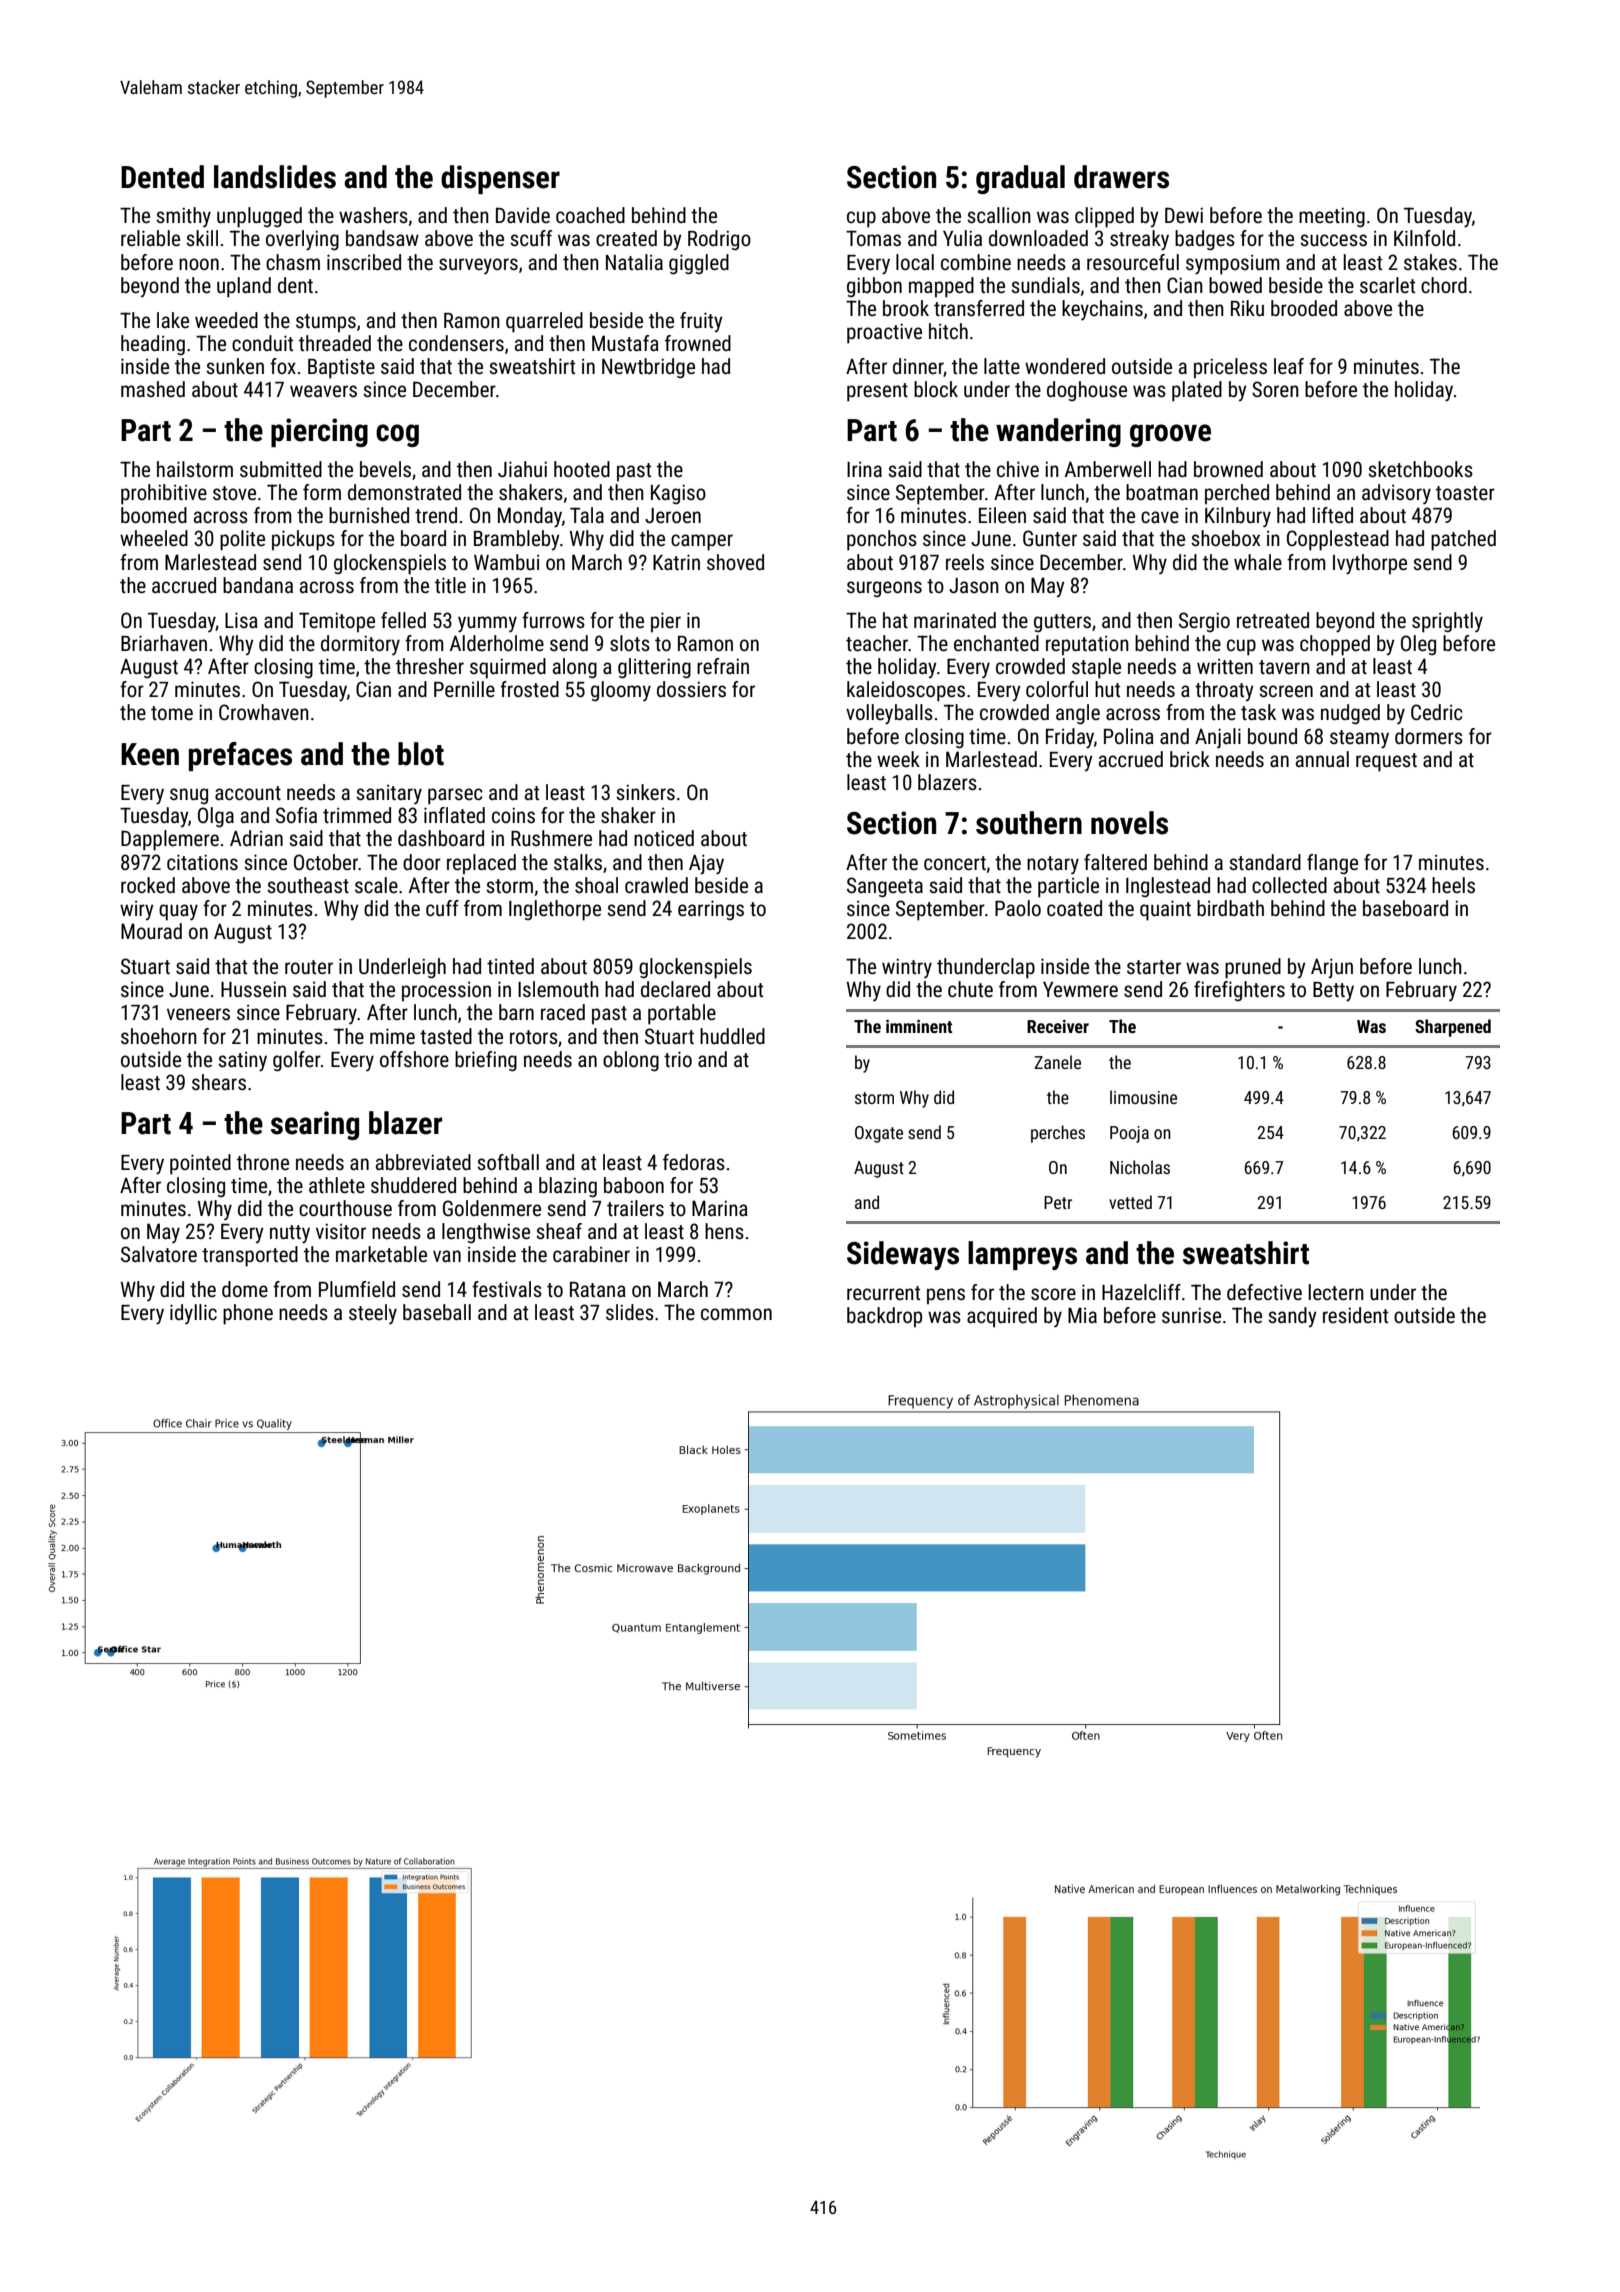 Image resolution: width=1620 pixels, height=2292 pixels. Describe the element at coordinates (1057, 1062) in the document. I see `Zanele` at that location.
